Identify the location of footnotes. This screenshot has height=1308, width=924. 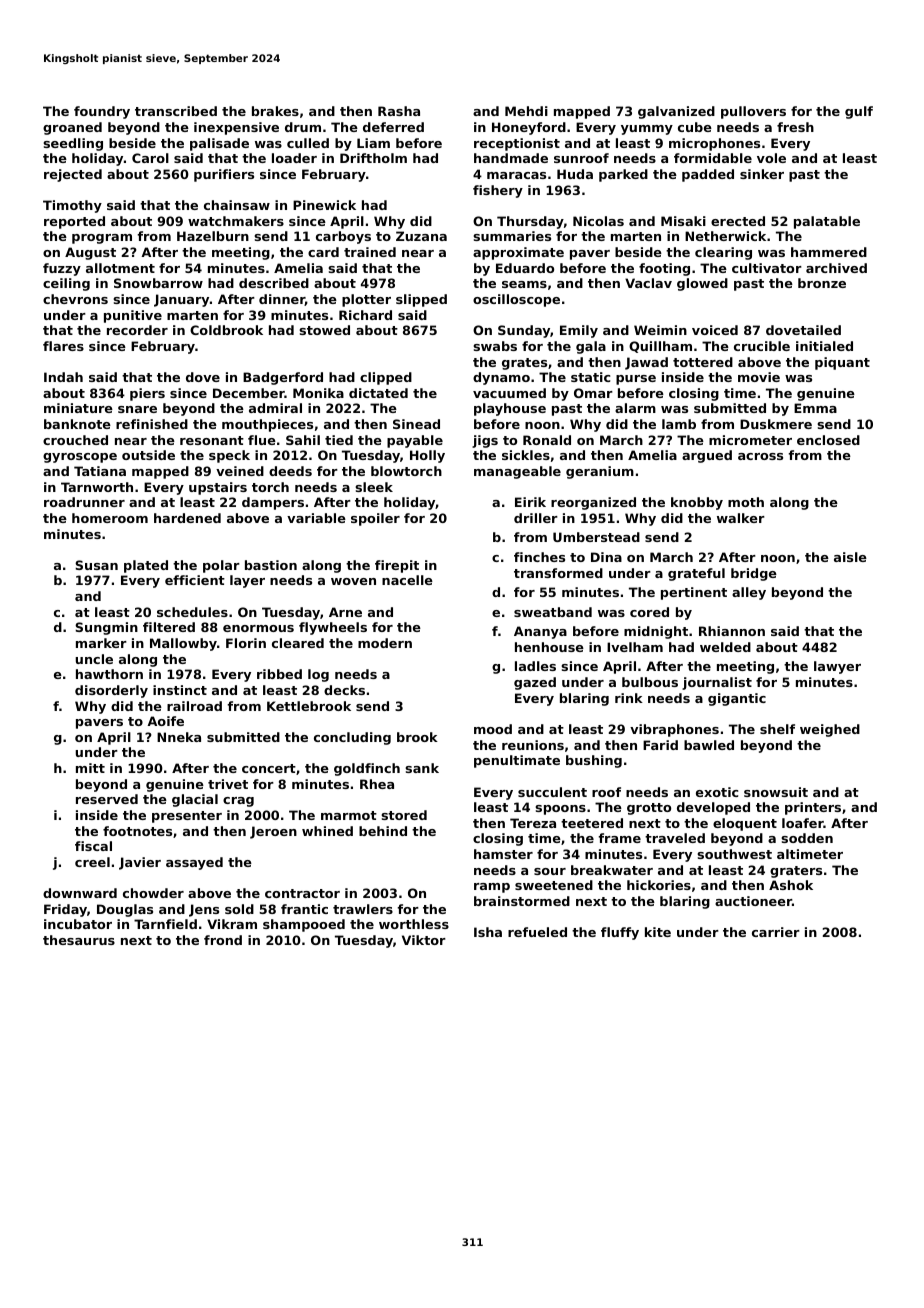
(137, 831).
